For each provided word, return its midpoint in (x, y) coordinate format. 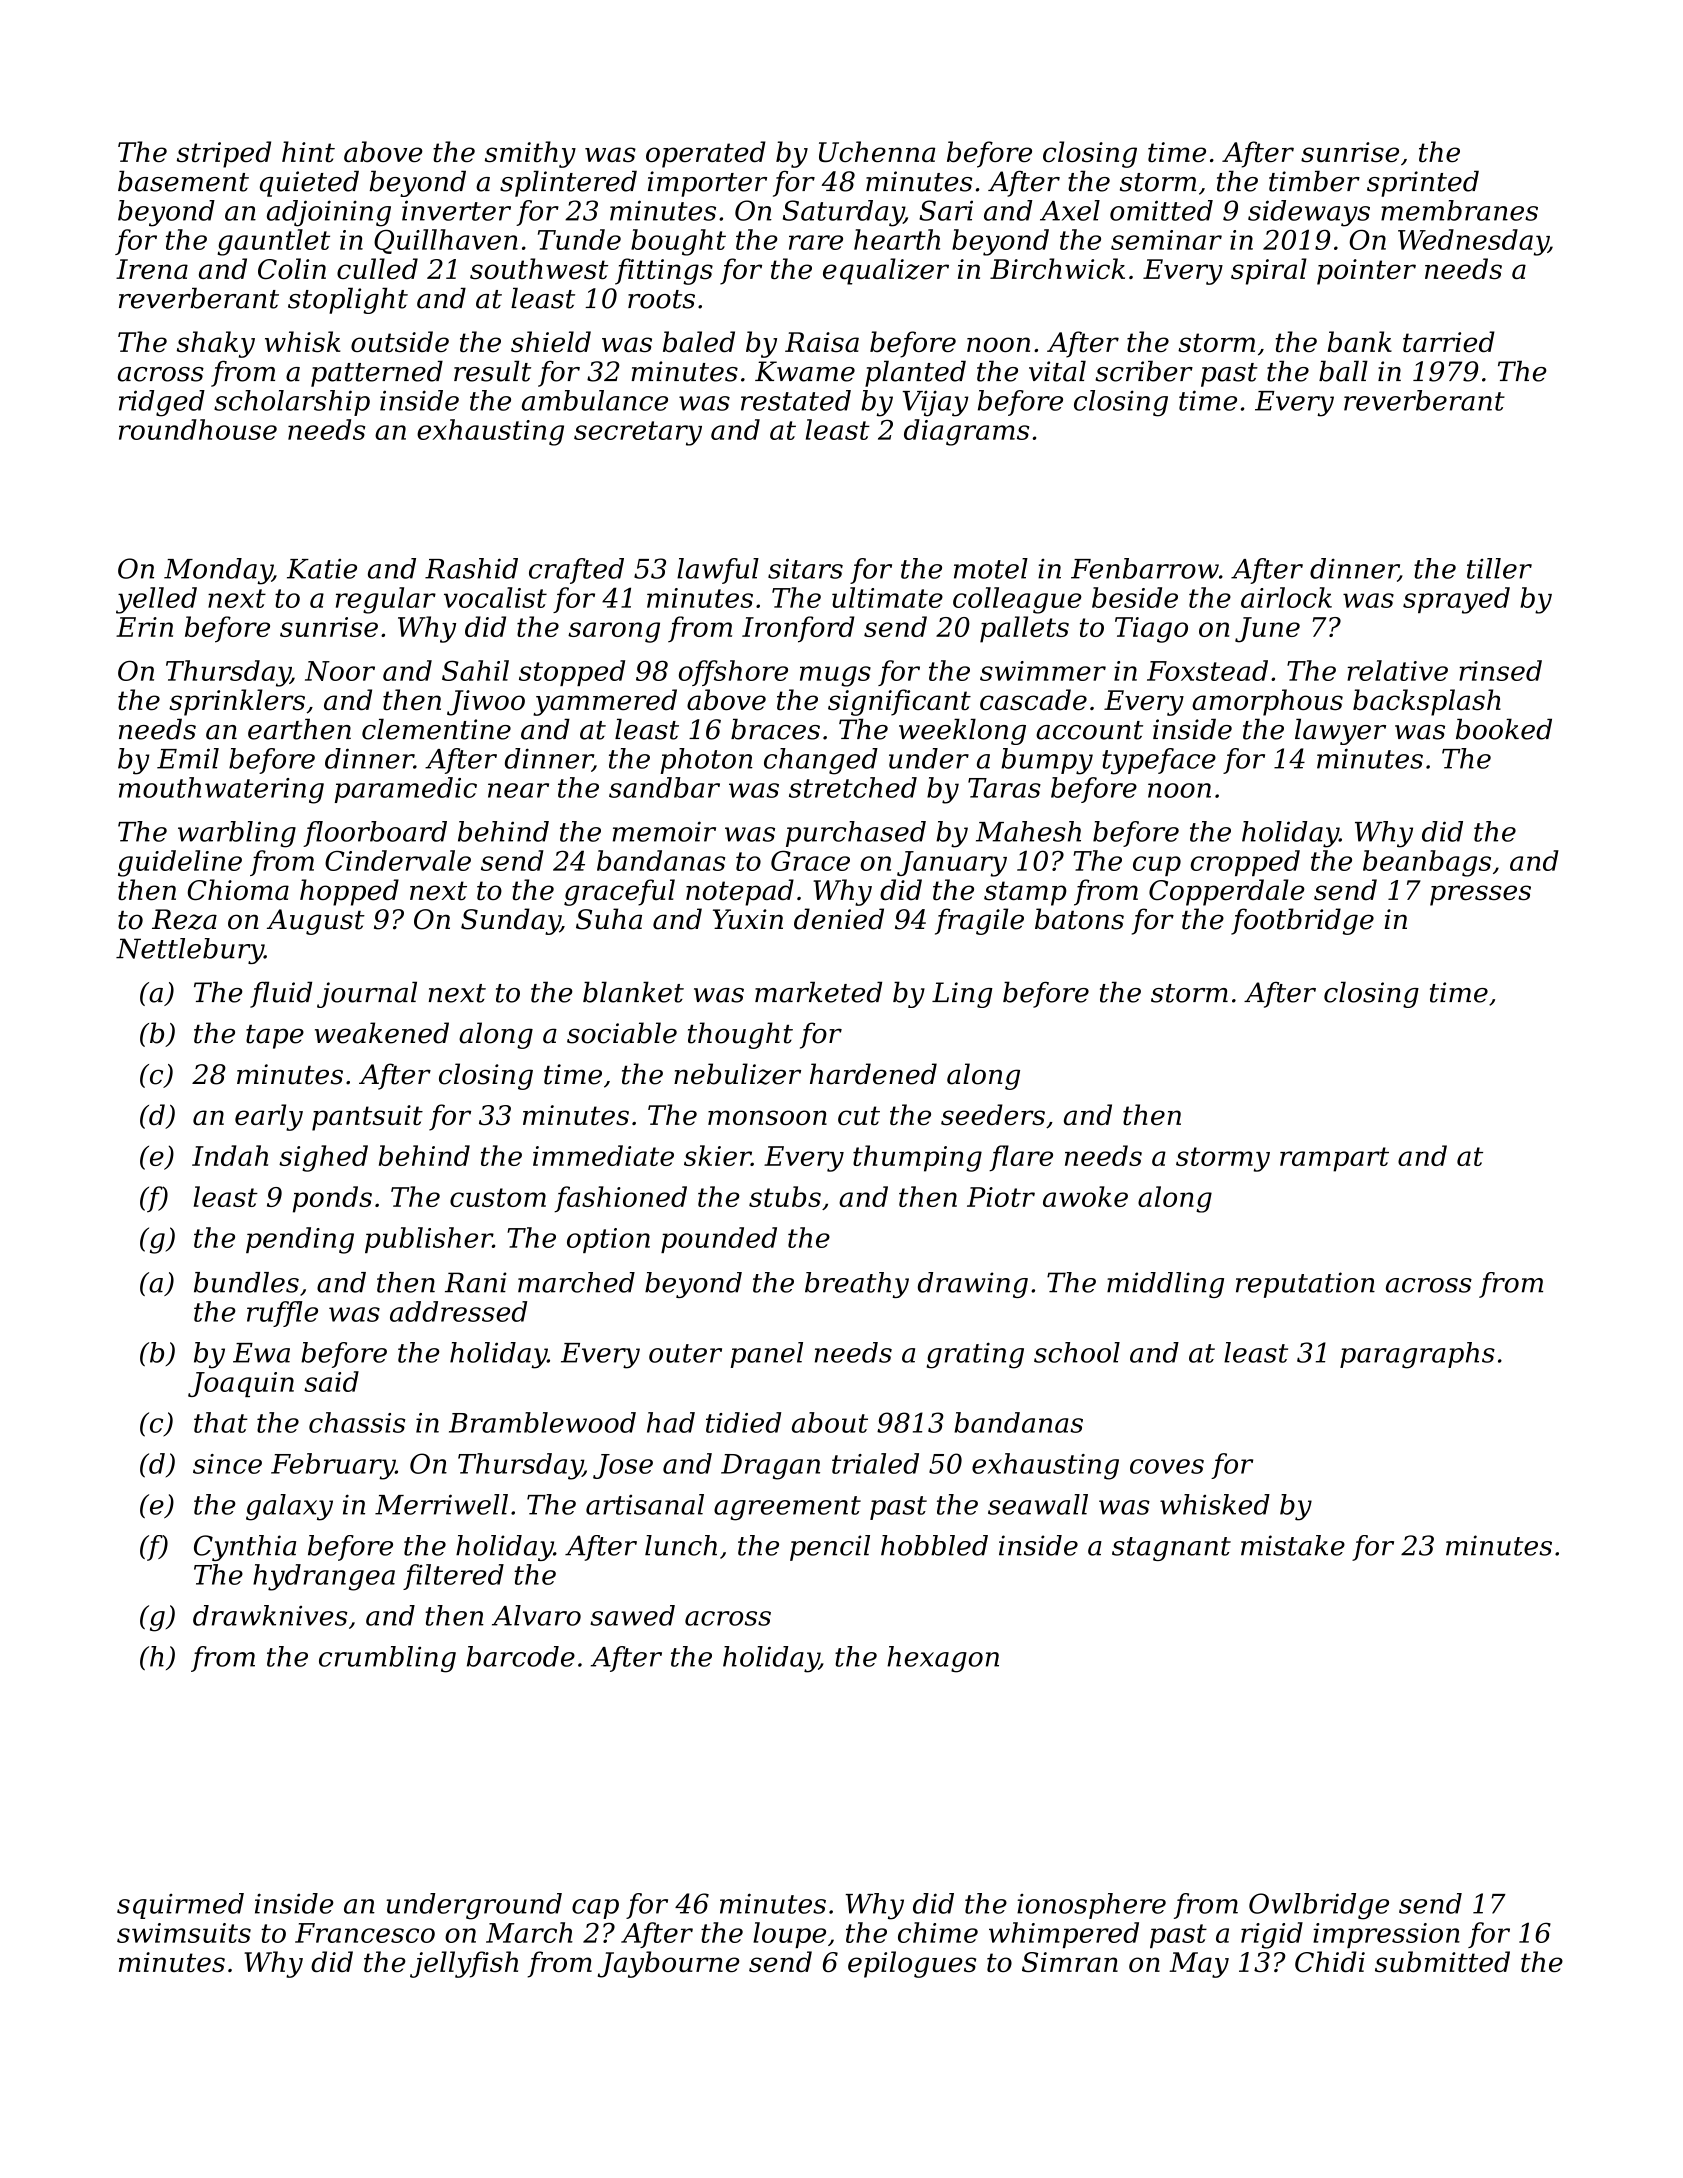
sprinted (1423, 183)
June (1267, 630)
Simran (1070, 1962)
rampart (1334, 1159)
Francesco (365, 1933)
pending (300, 1240)
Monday (218, 571)
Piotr (1001, 1197)
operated (706, 154)
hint (308, 151)
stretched (853, 787)
